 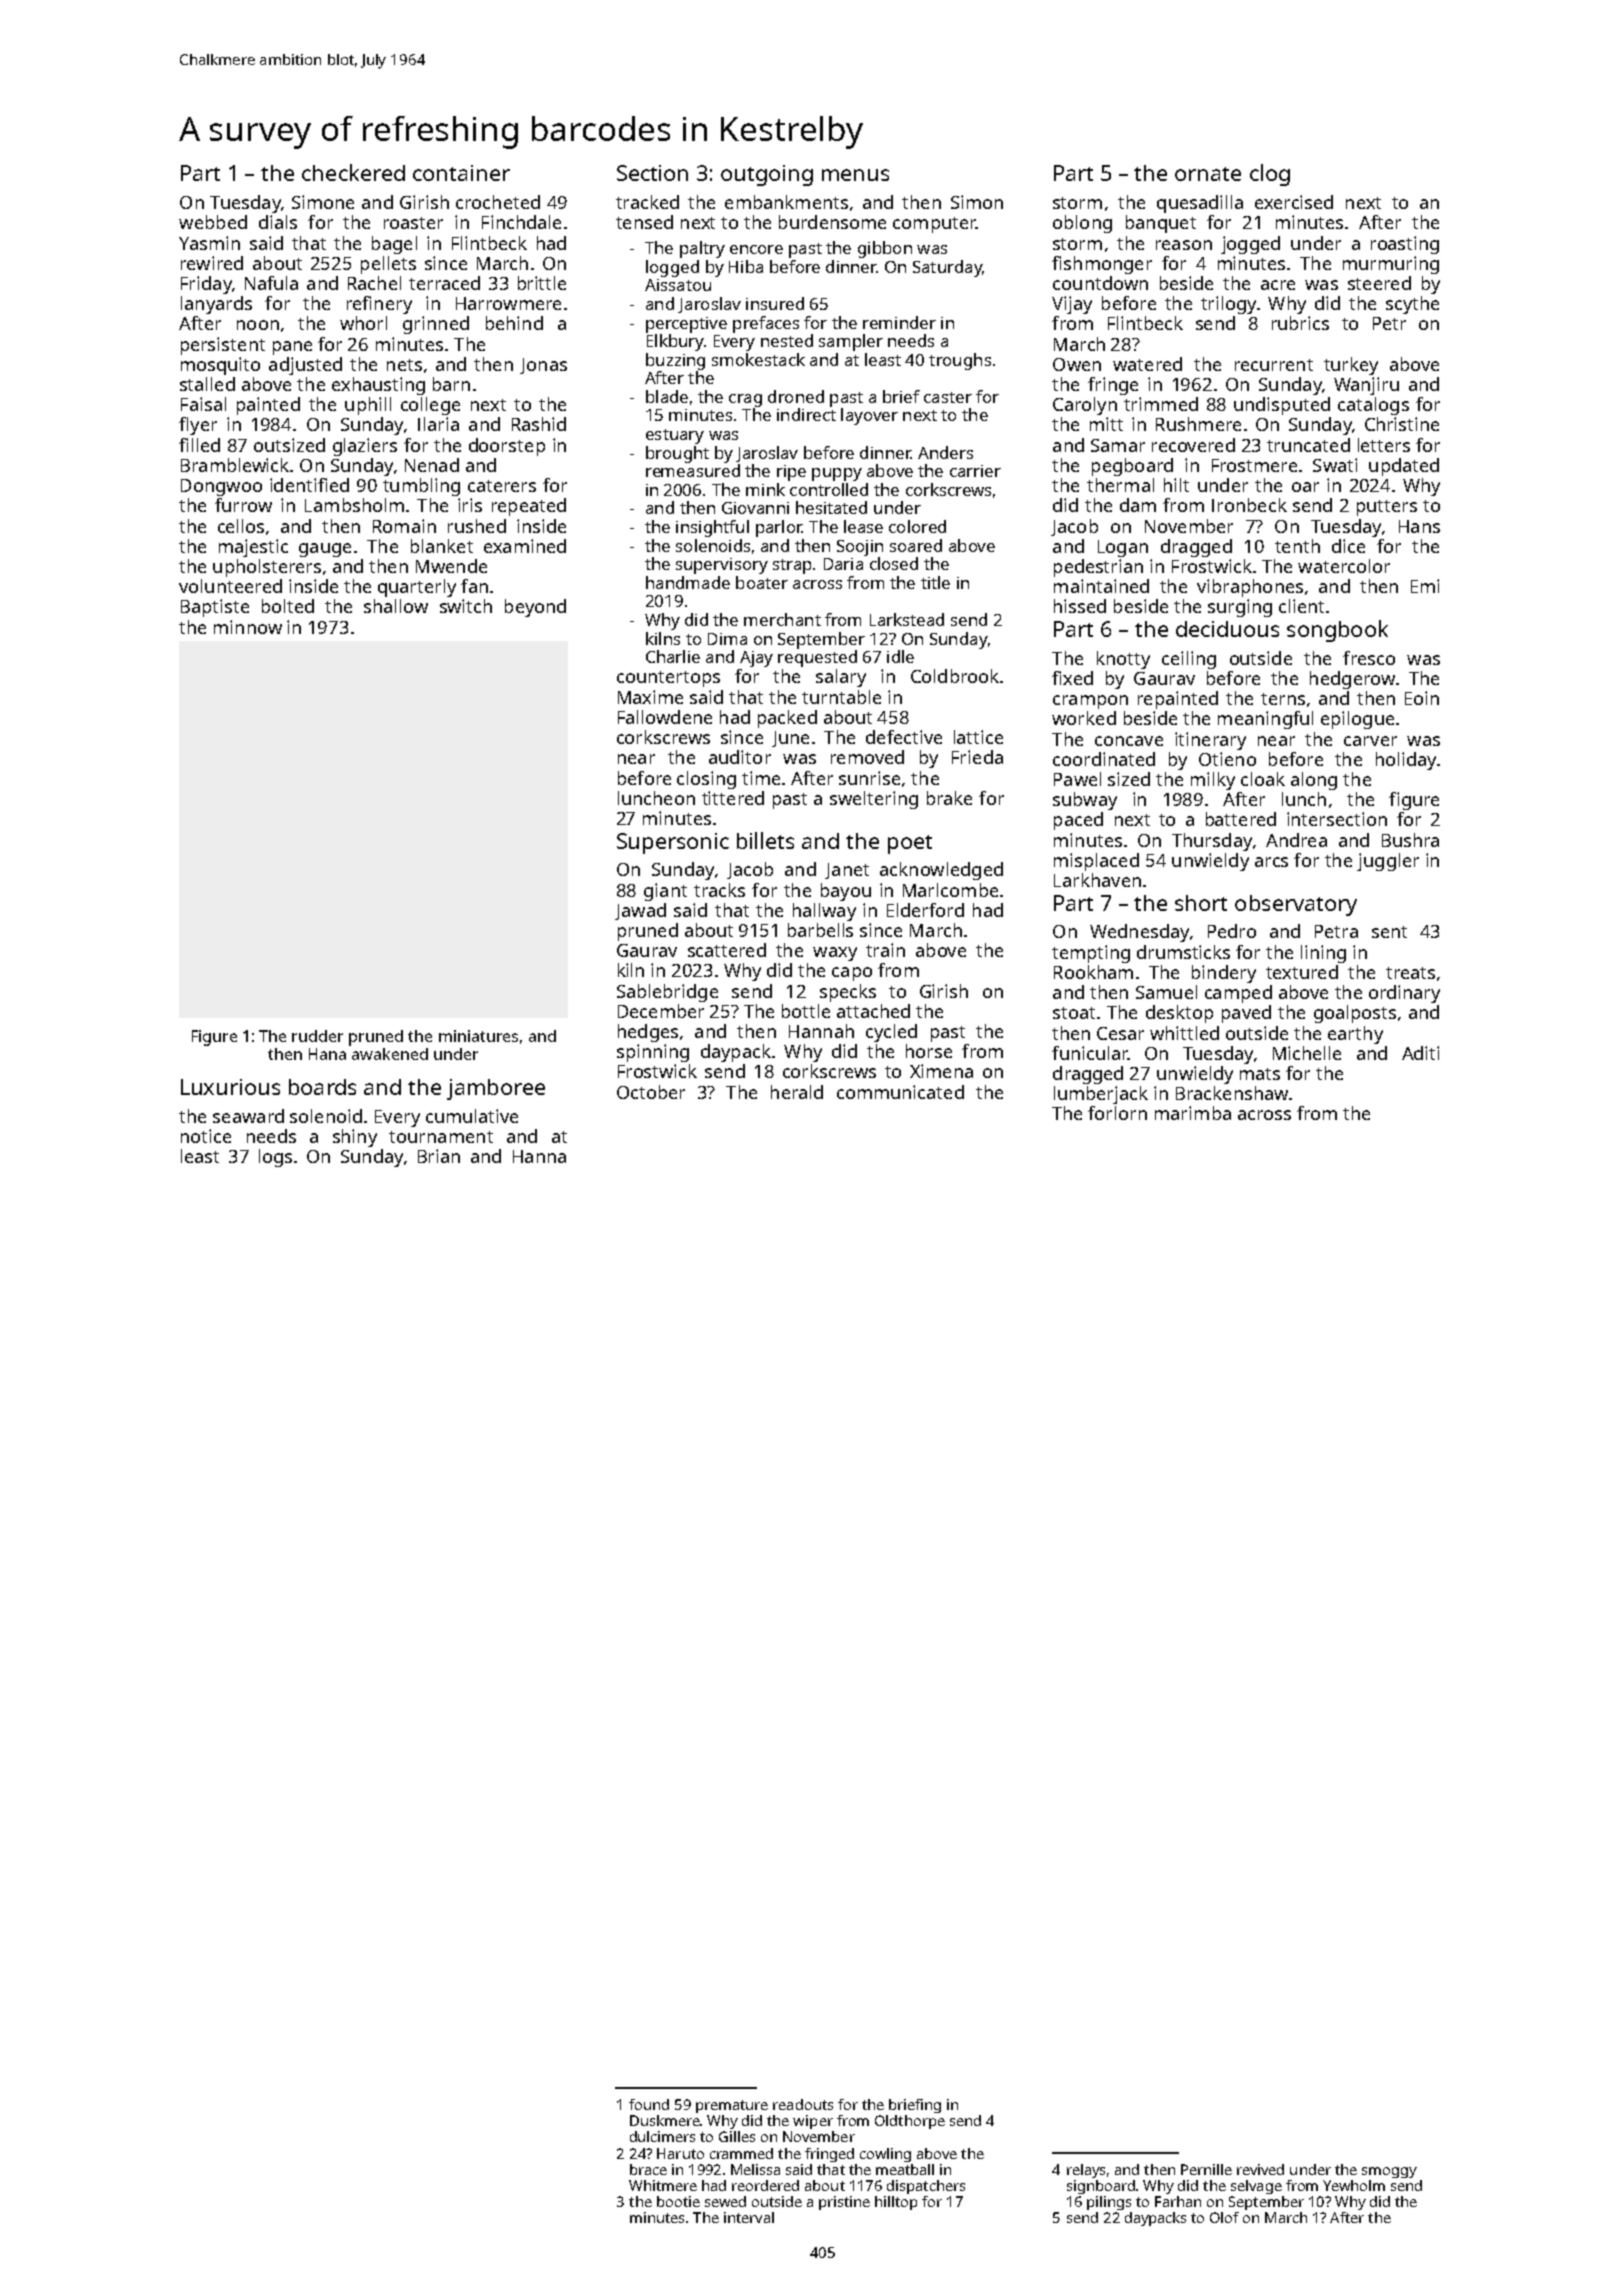 What do you see at coordinates (206, 1136) in the document?
I see `notice` at bounding box center [206, 1136].
